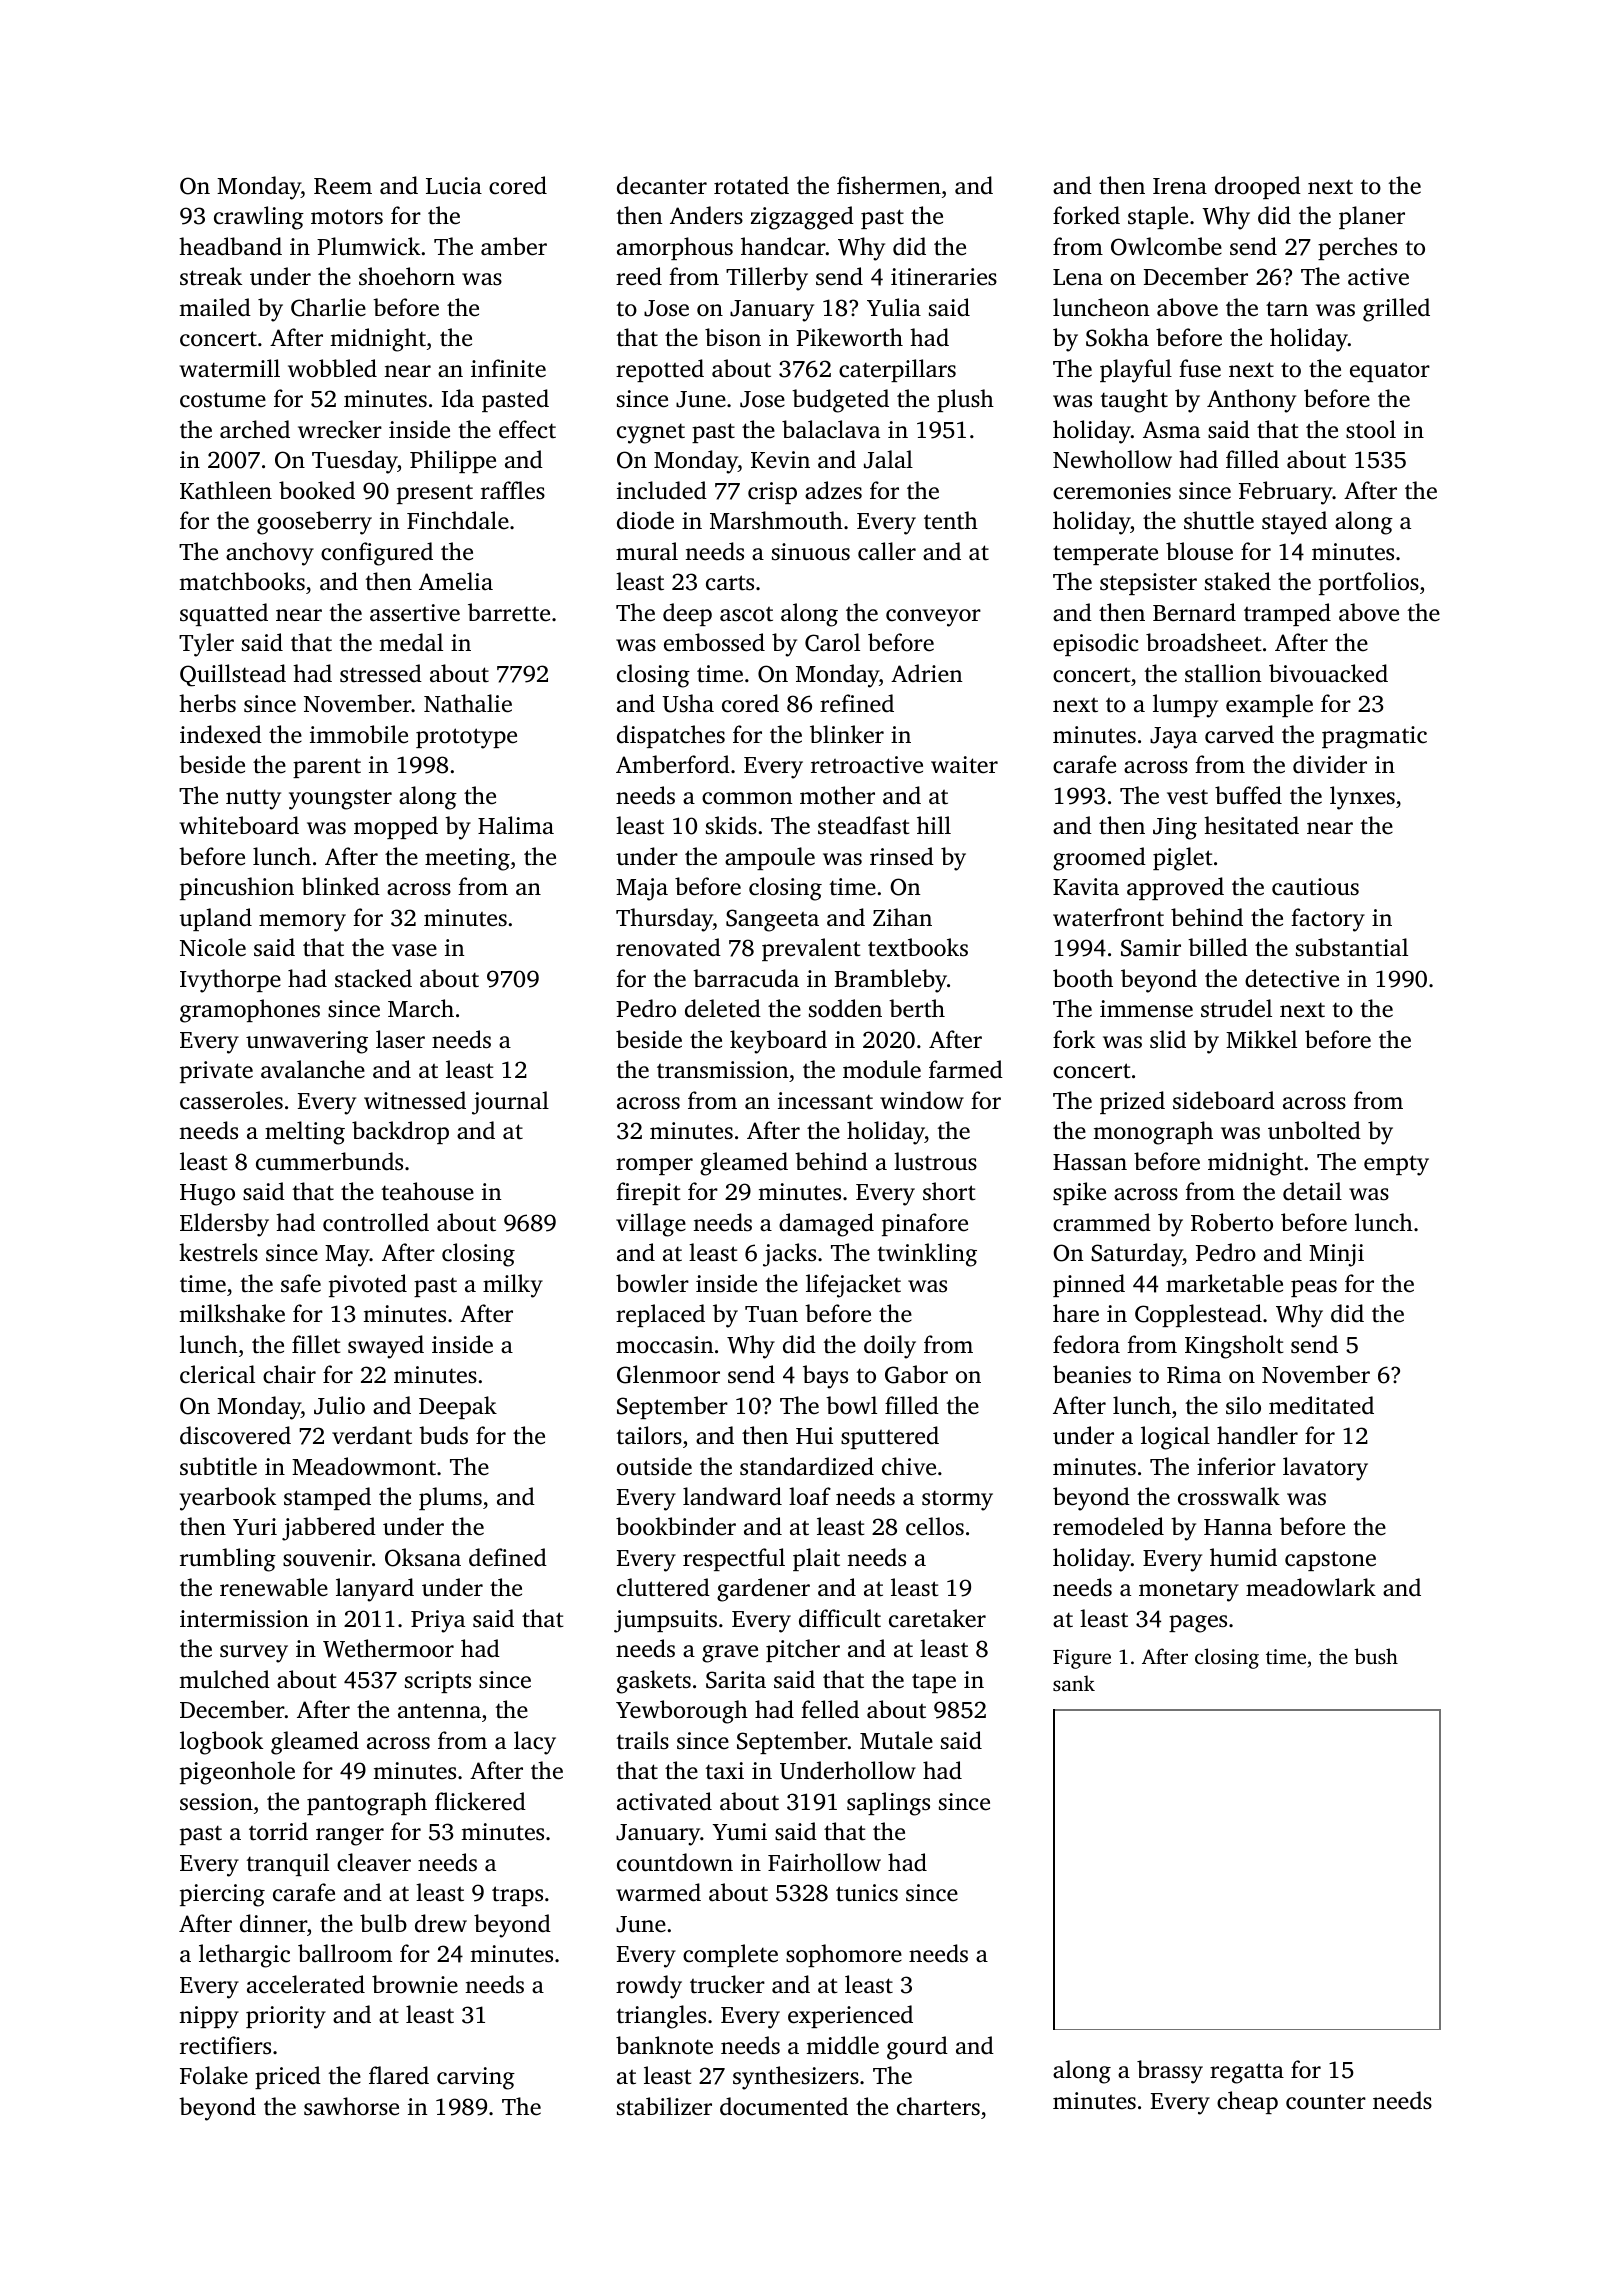 The height and width of the document is (2292, 1620). Describe the element at coordinates (242, 581) in the document. I see `matchbooks` at that location.
